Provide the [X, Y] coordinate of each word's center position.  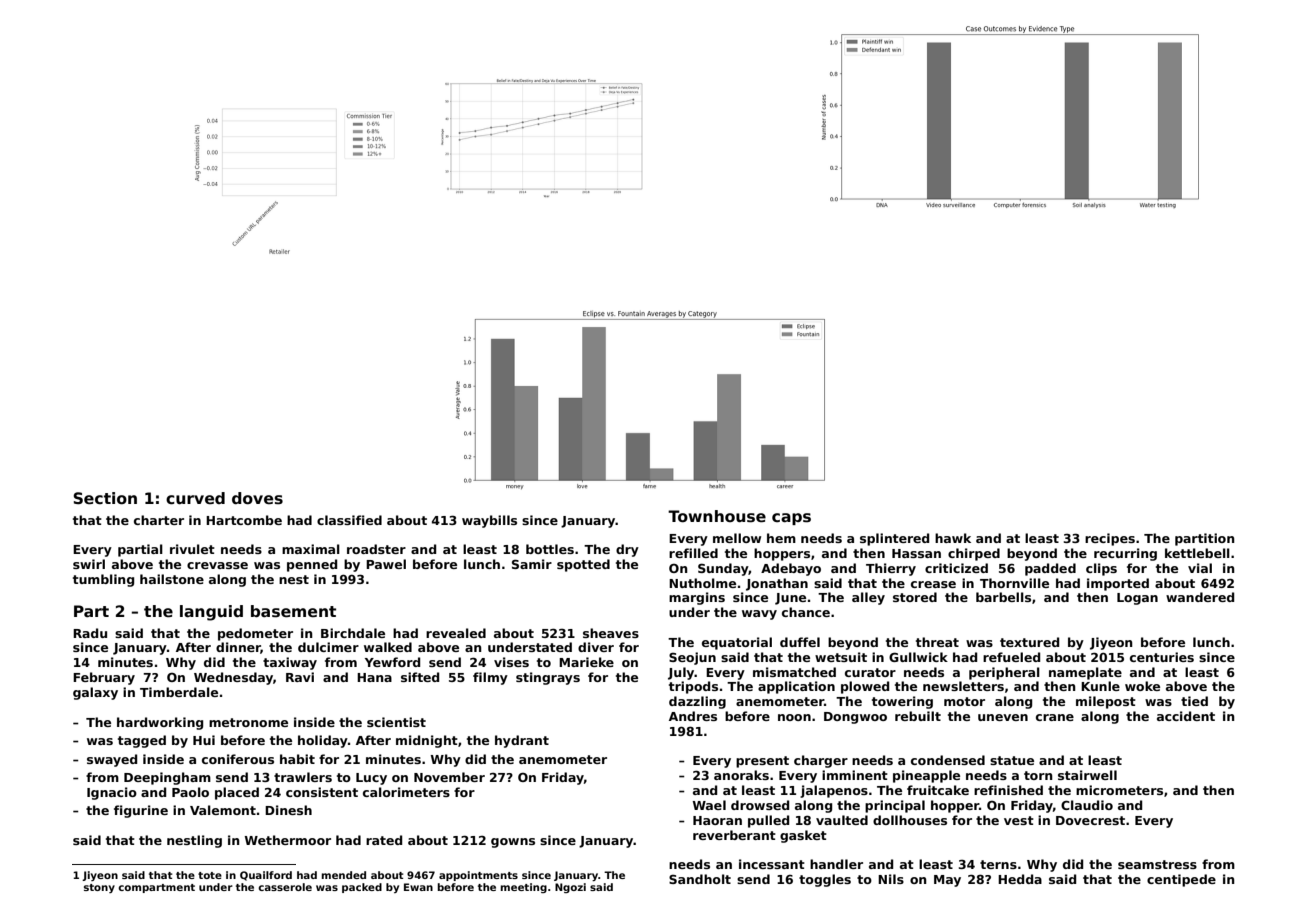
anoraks [741, 775]
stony [99, 888]
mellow [737, 538]
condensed [948, 760]
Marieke [586, 662]
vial [1200, 568]
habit [297, 759]
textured [1029, 642]
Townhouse [717, 516]
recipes [1110, 539]
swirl [89, 564]
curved [195, 498]
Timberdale [179, 692]
